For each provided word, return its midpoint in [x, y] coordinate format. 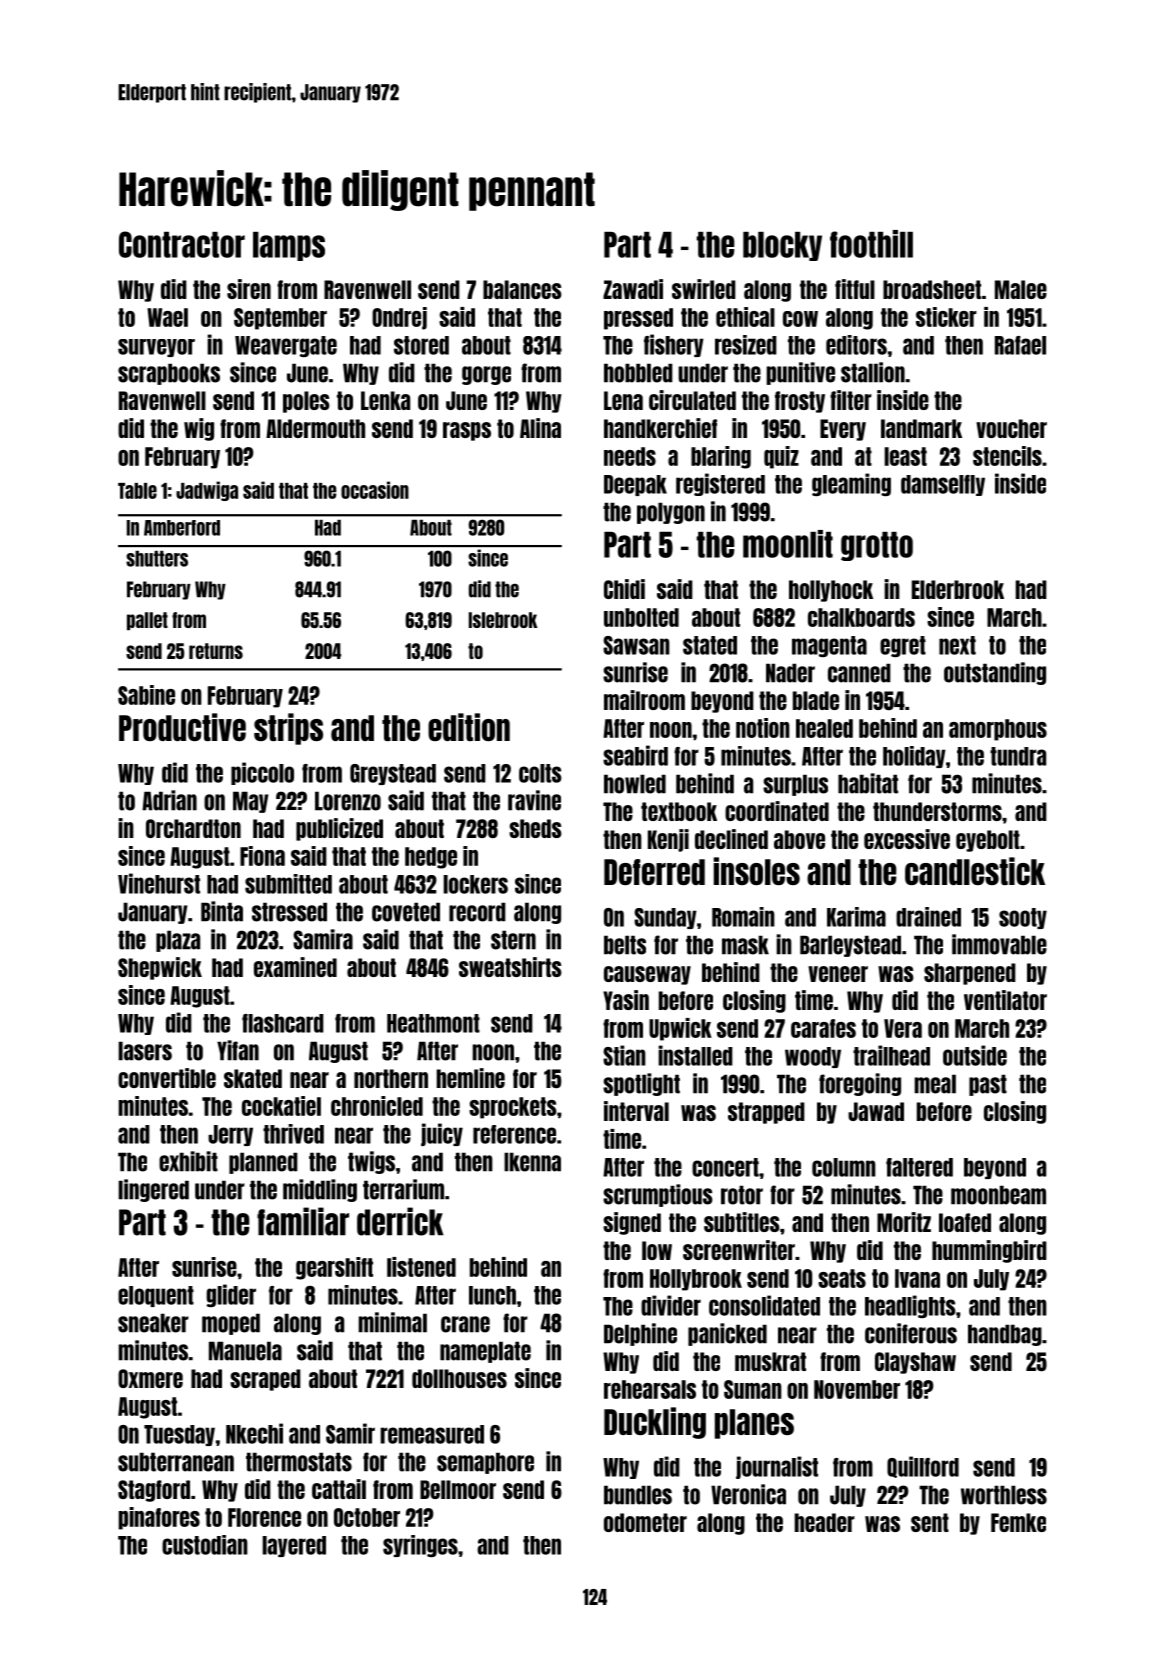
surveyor [156, 348]
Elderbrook [958, 589]
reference [514, 1134]
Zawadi [633, 289]
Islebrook [503, 620]
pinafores [159, 1518]
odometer [645, 1522]
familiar [303, 1221]
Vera [903, 1028]
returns [216, 651]
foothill [871, 244]
